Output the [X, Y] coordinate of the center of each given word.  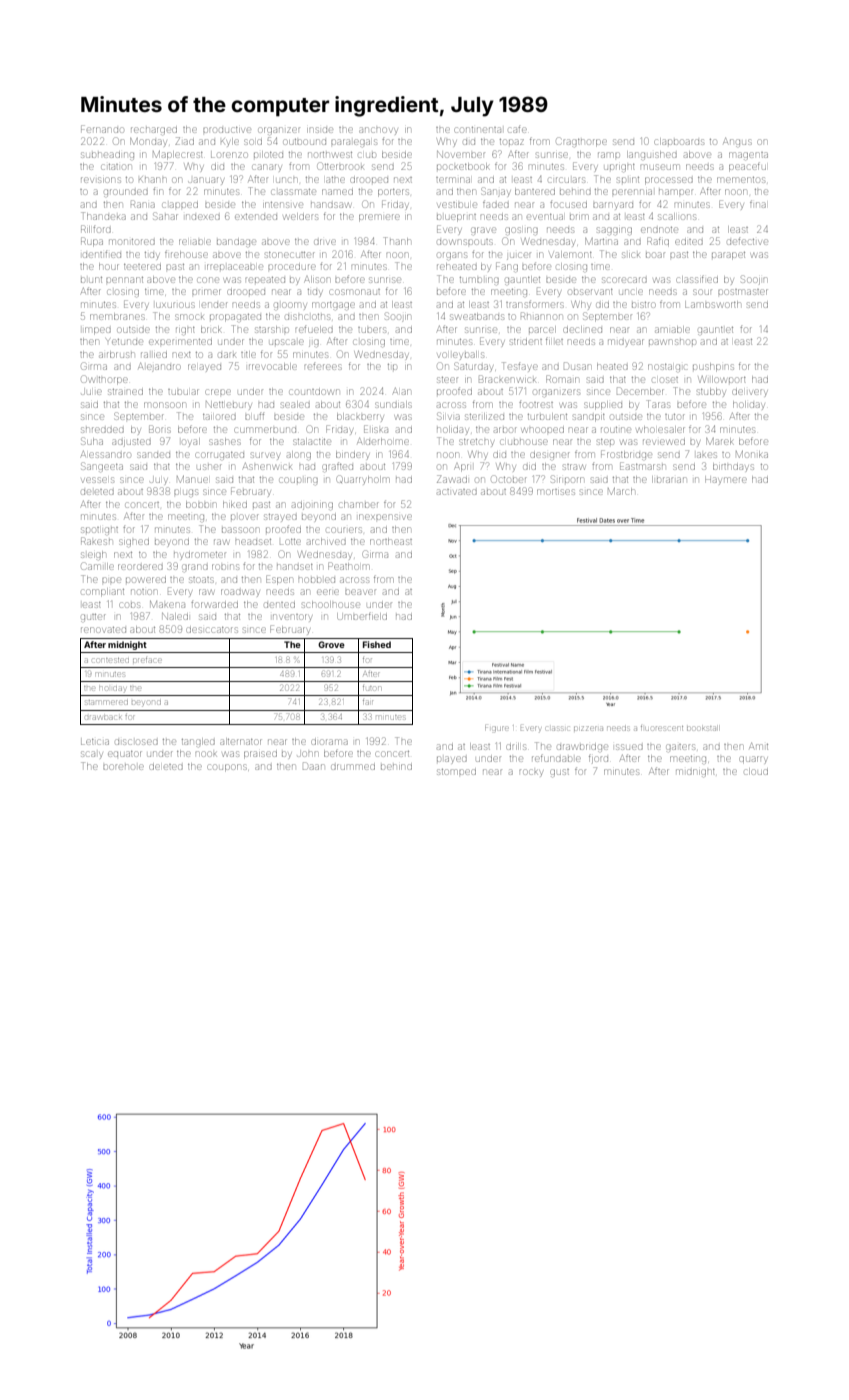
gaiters [680, 748]
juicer [519, 256]
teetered [142, 267]
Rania [143, 204]
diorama [330, 742]
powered [146, 580]
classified [697, 279]
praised [260, 755]
